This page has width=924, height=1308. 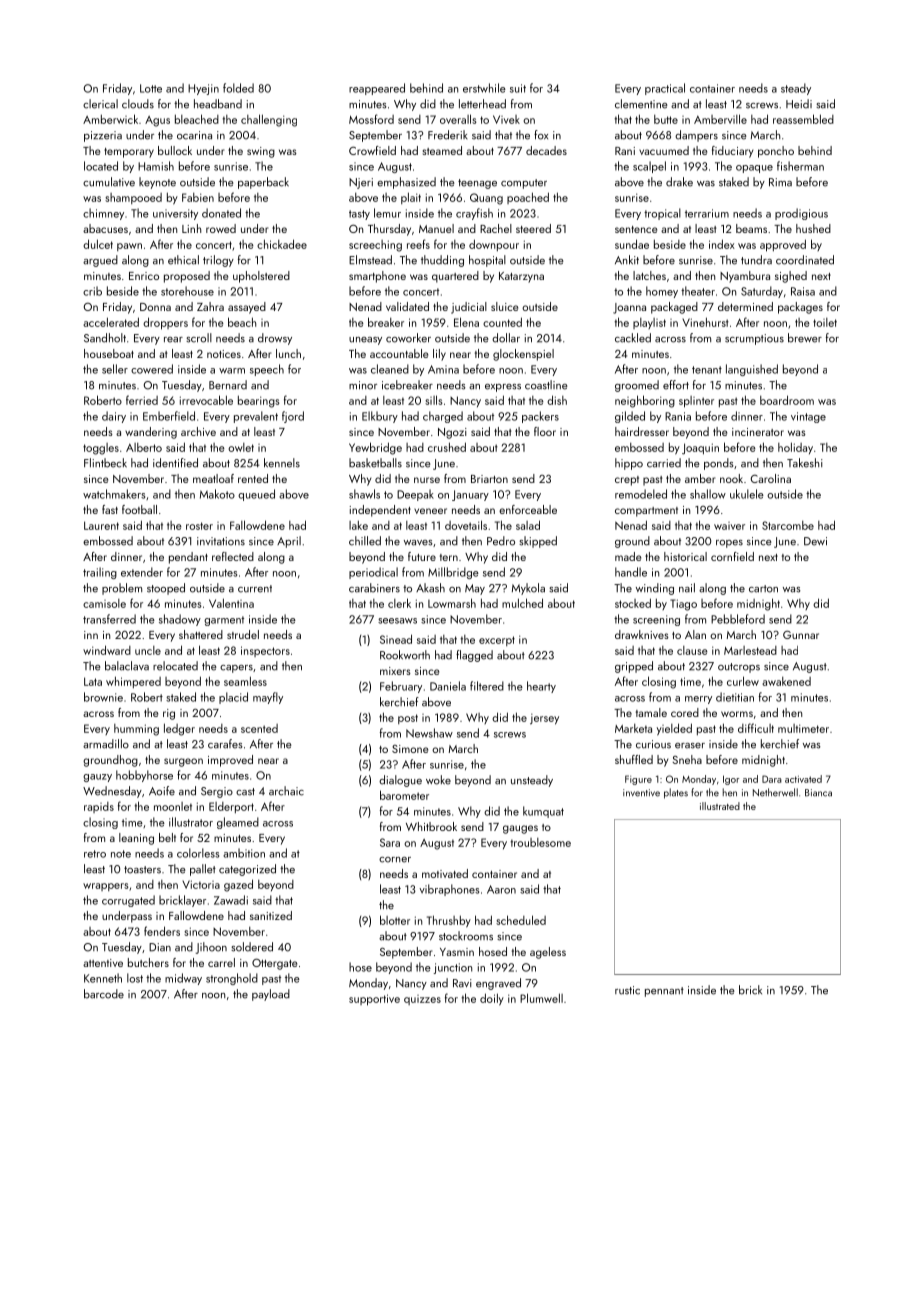 I want to click on Fabien, so click(x=198, y=197).
